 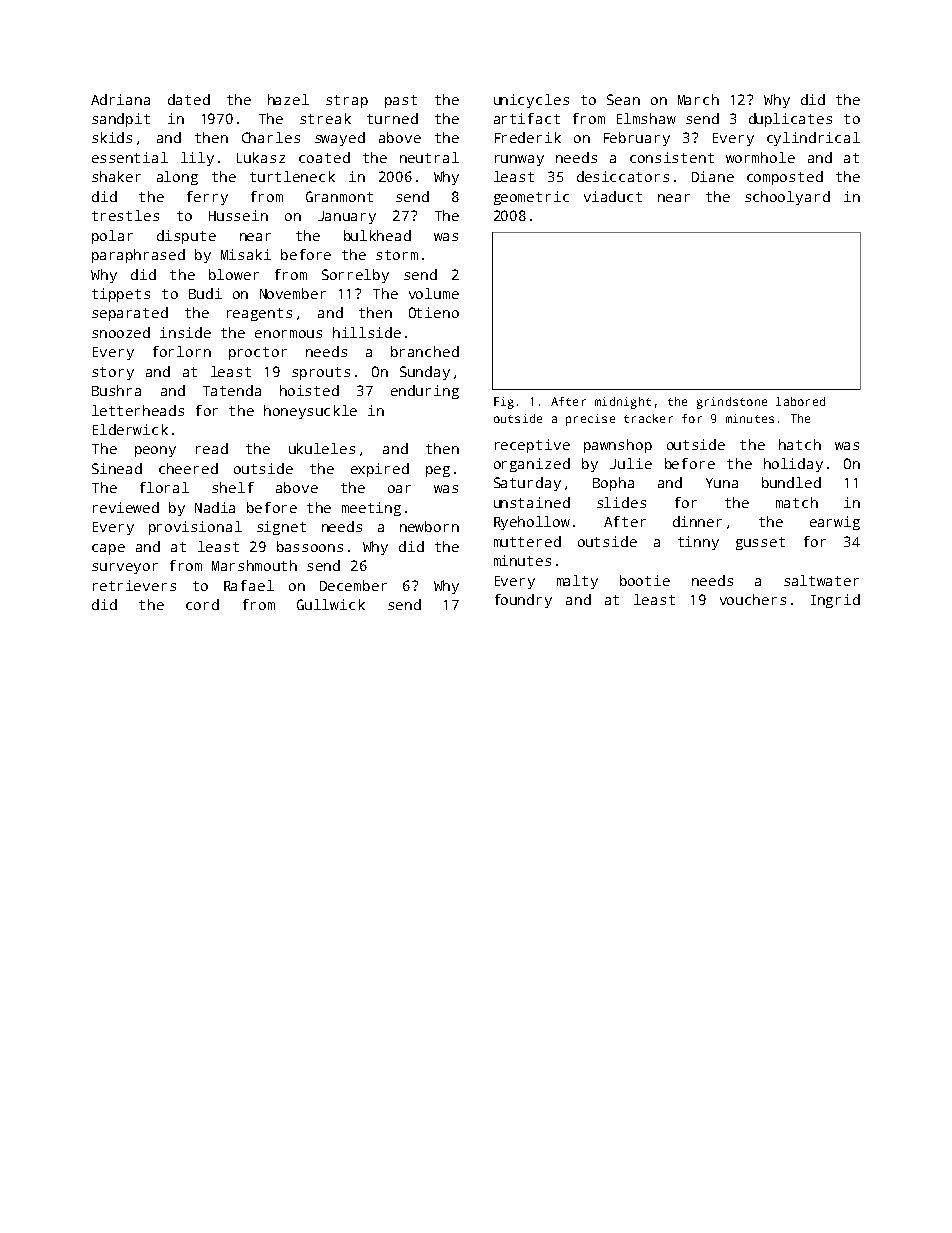 I want to click on Budi, so click(x=205, y=293).
